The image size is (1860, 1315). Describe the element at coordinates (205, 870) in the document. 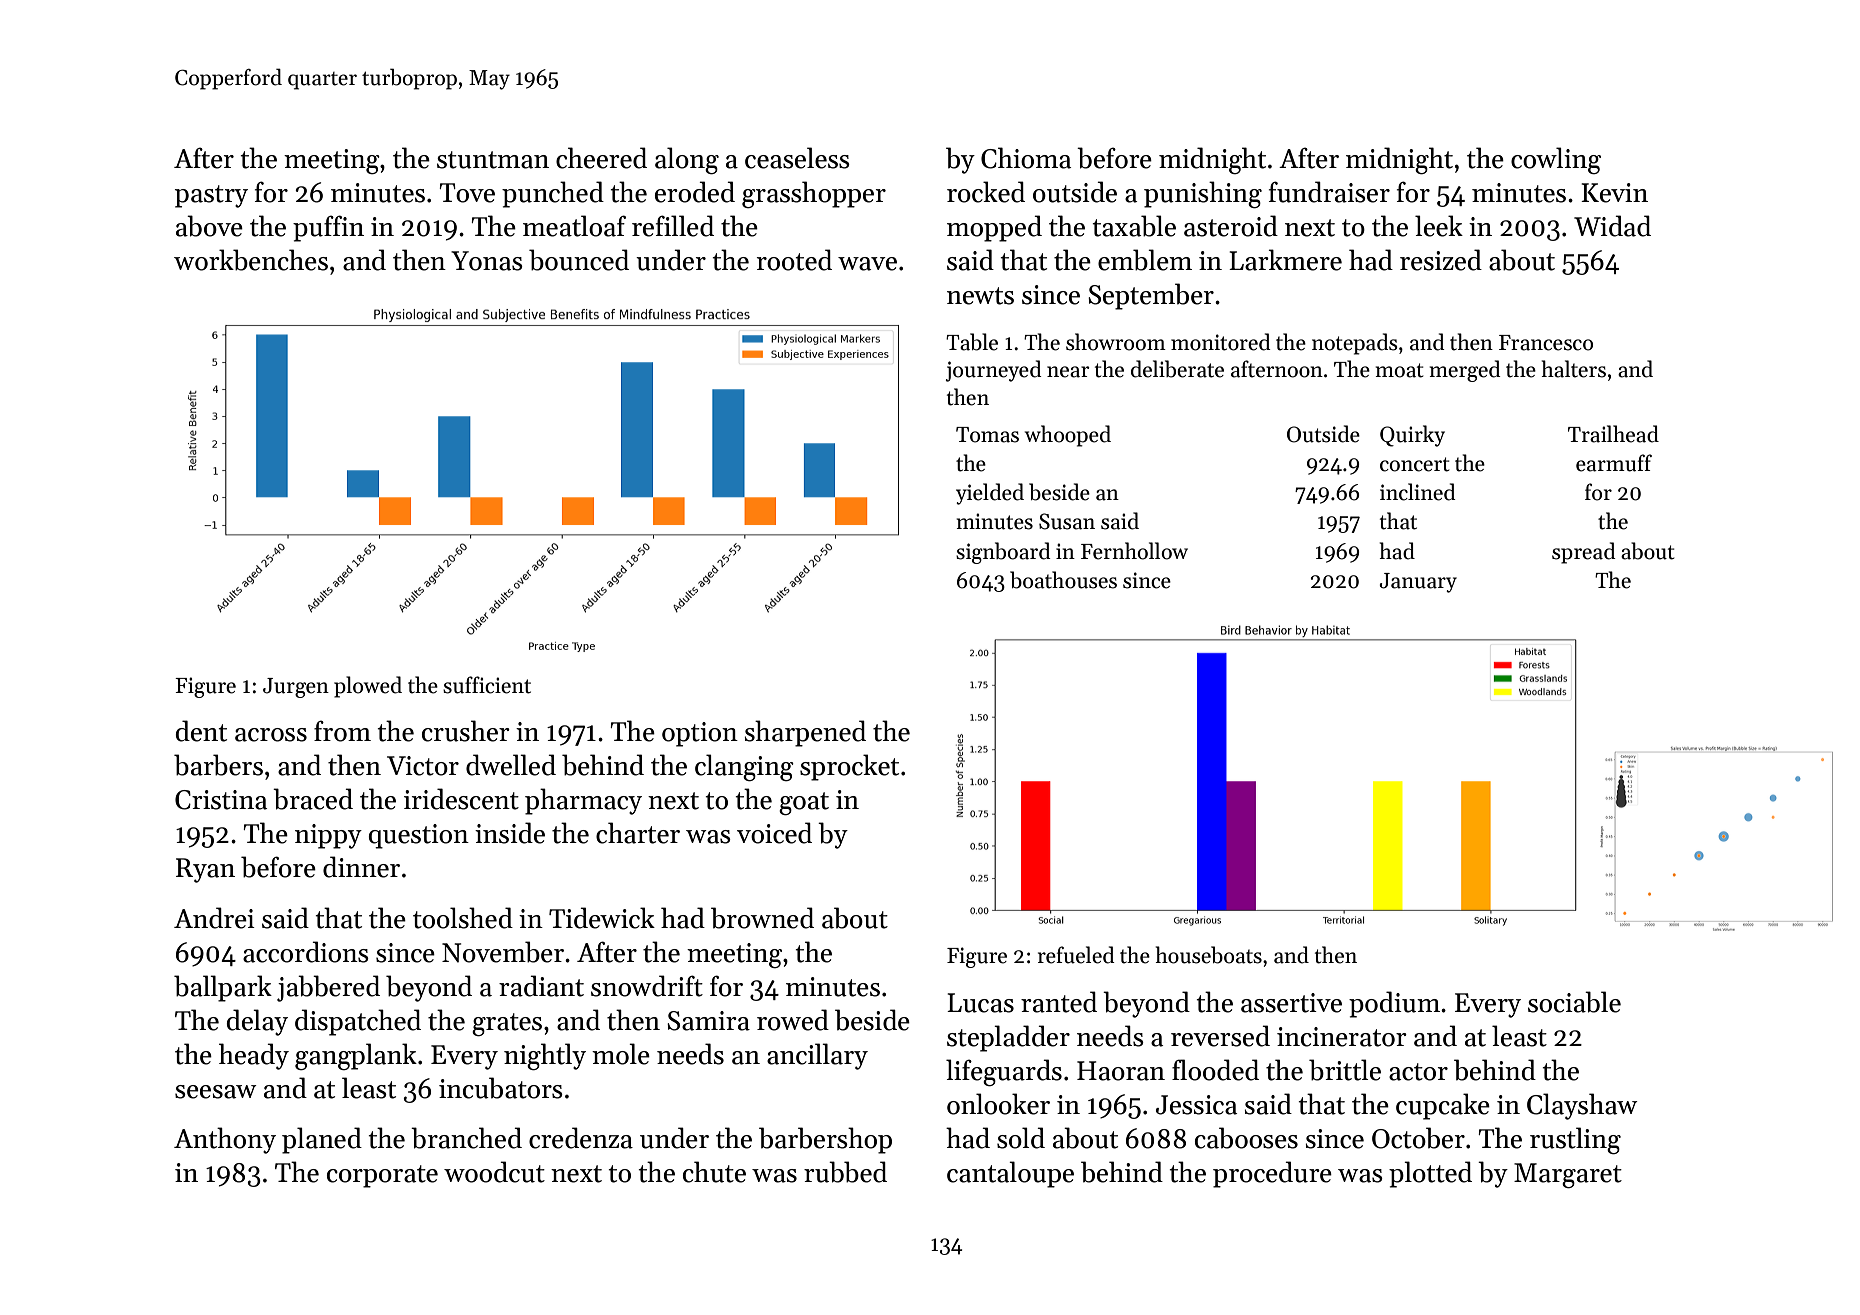

I see `Ryan` at that location.
